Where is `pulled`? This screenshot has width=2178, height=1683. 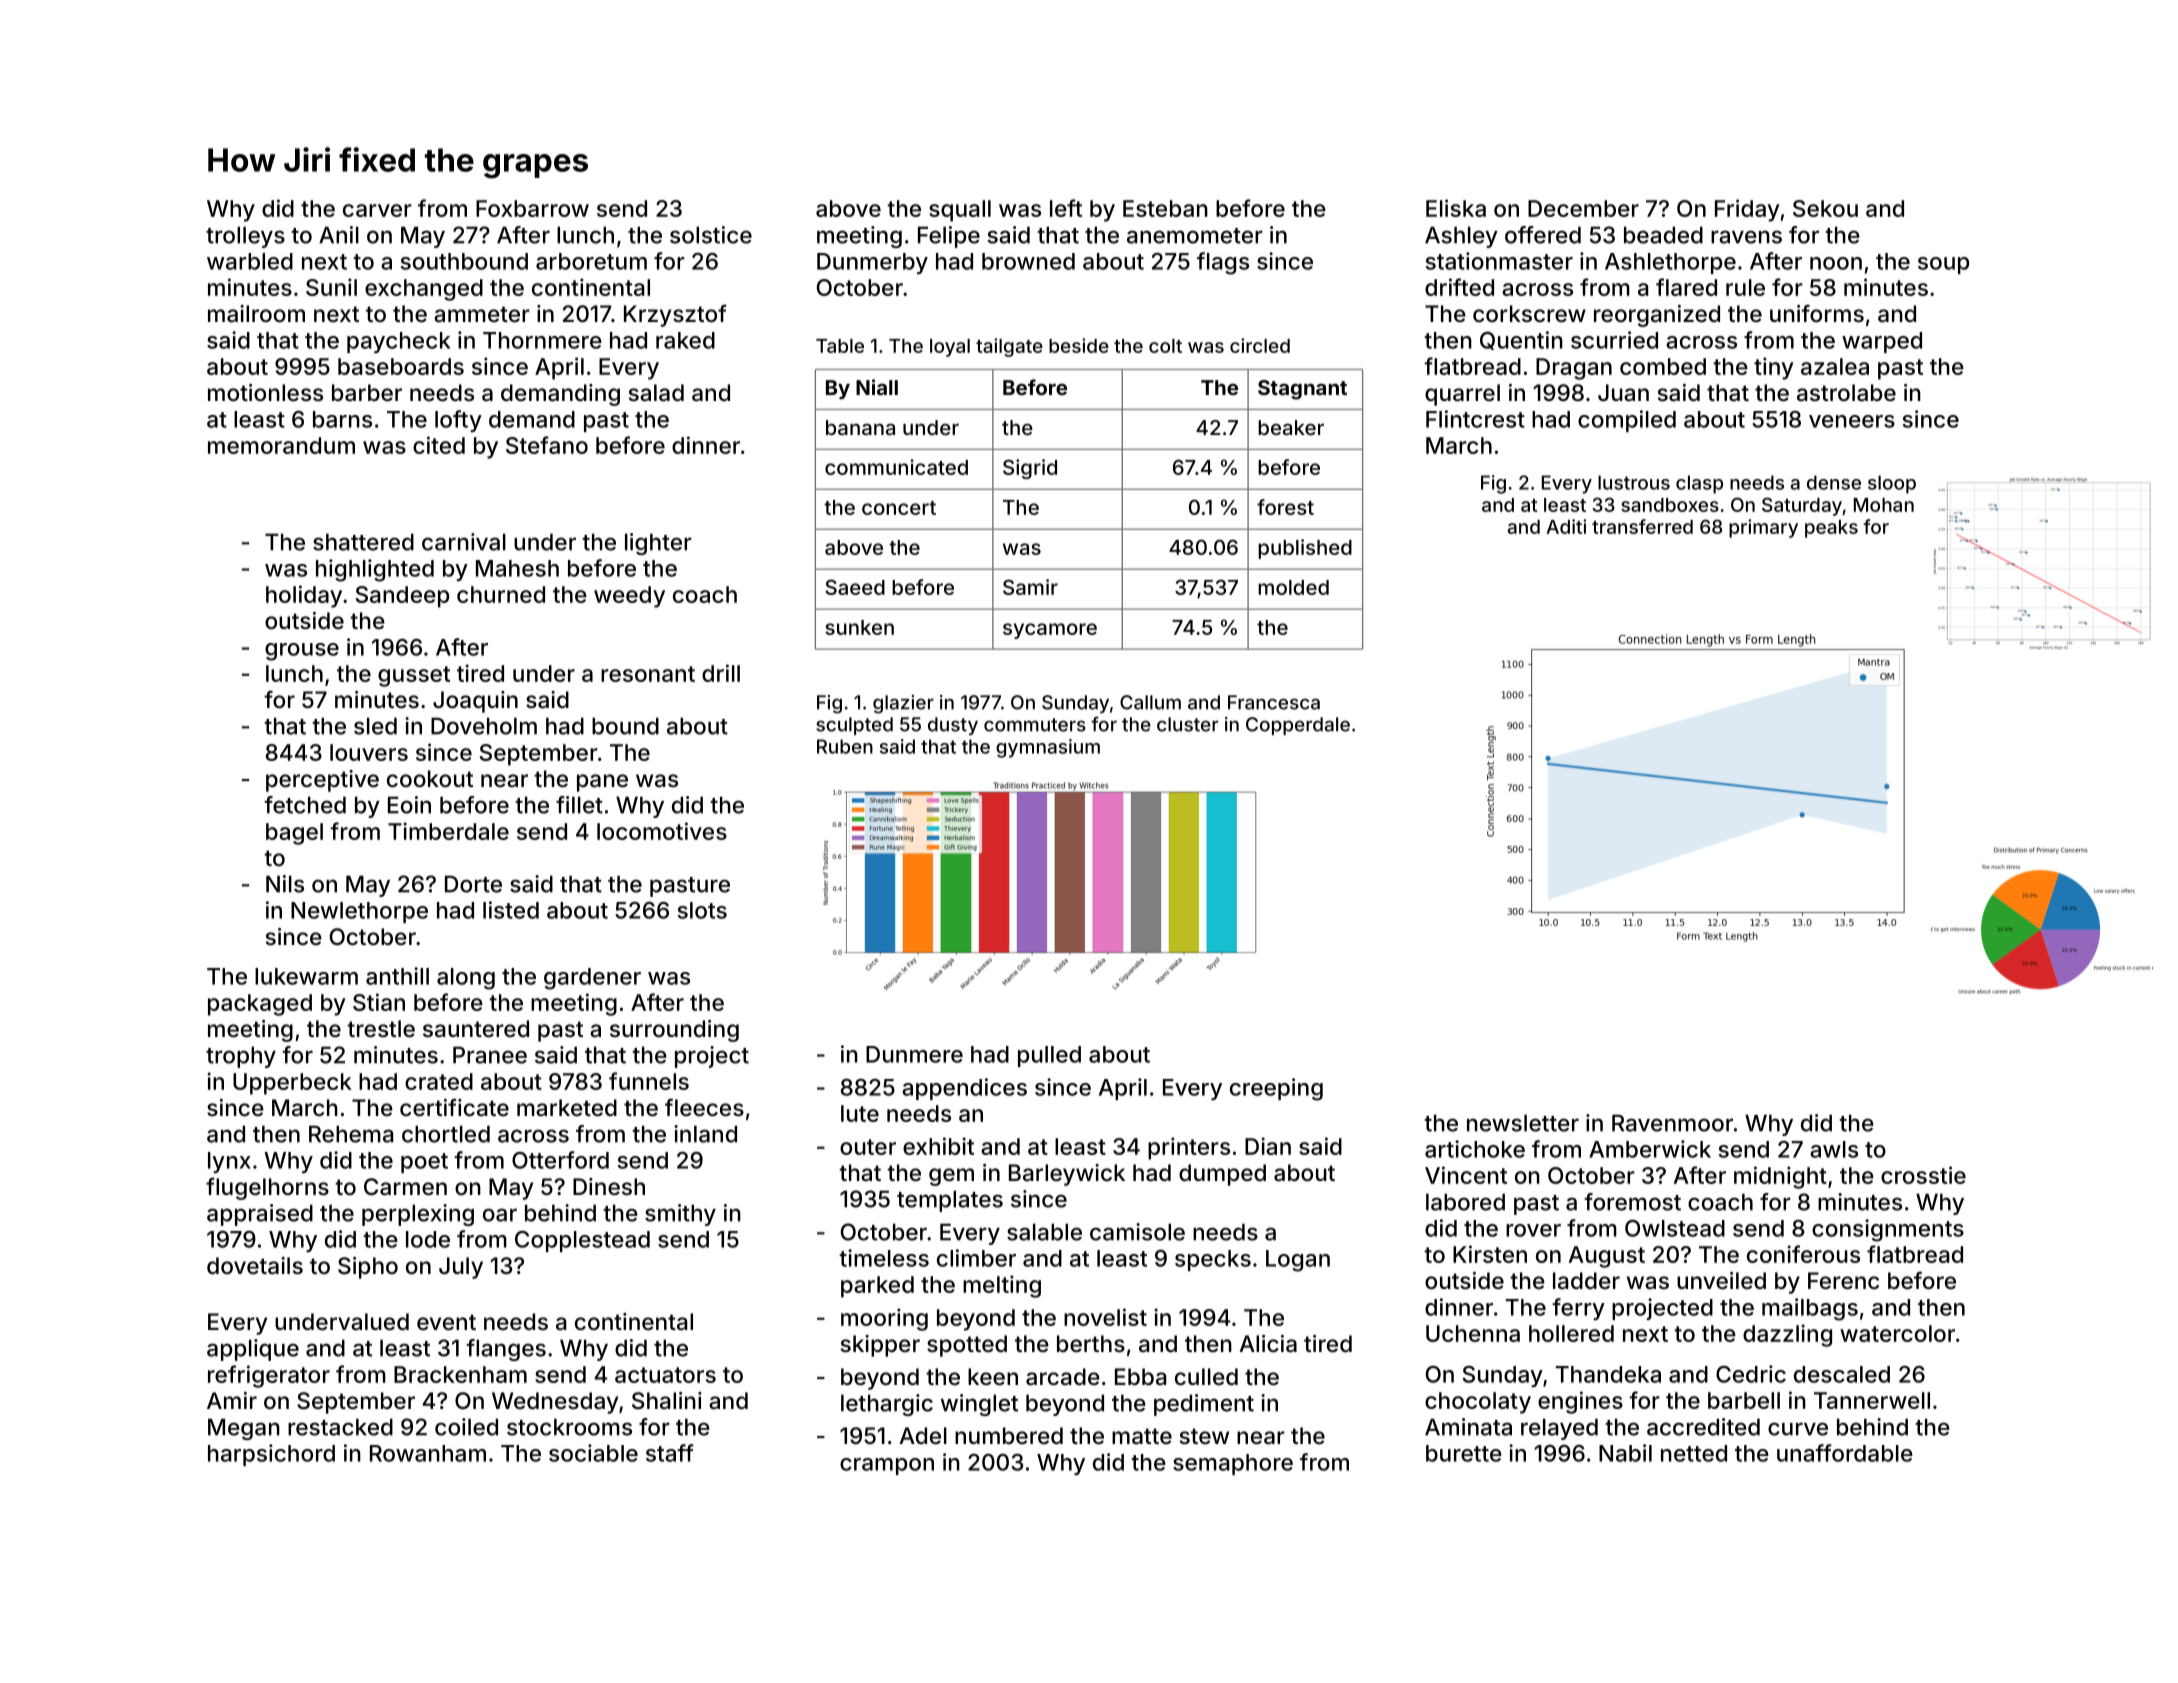 pulled is located at coordinates (1049, 1056).
